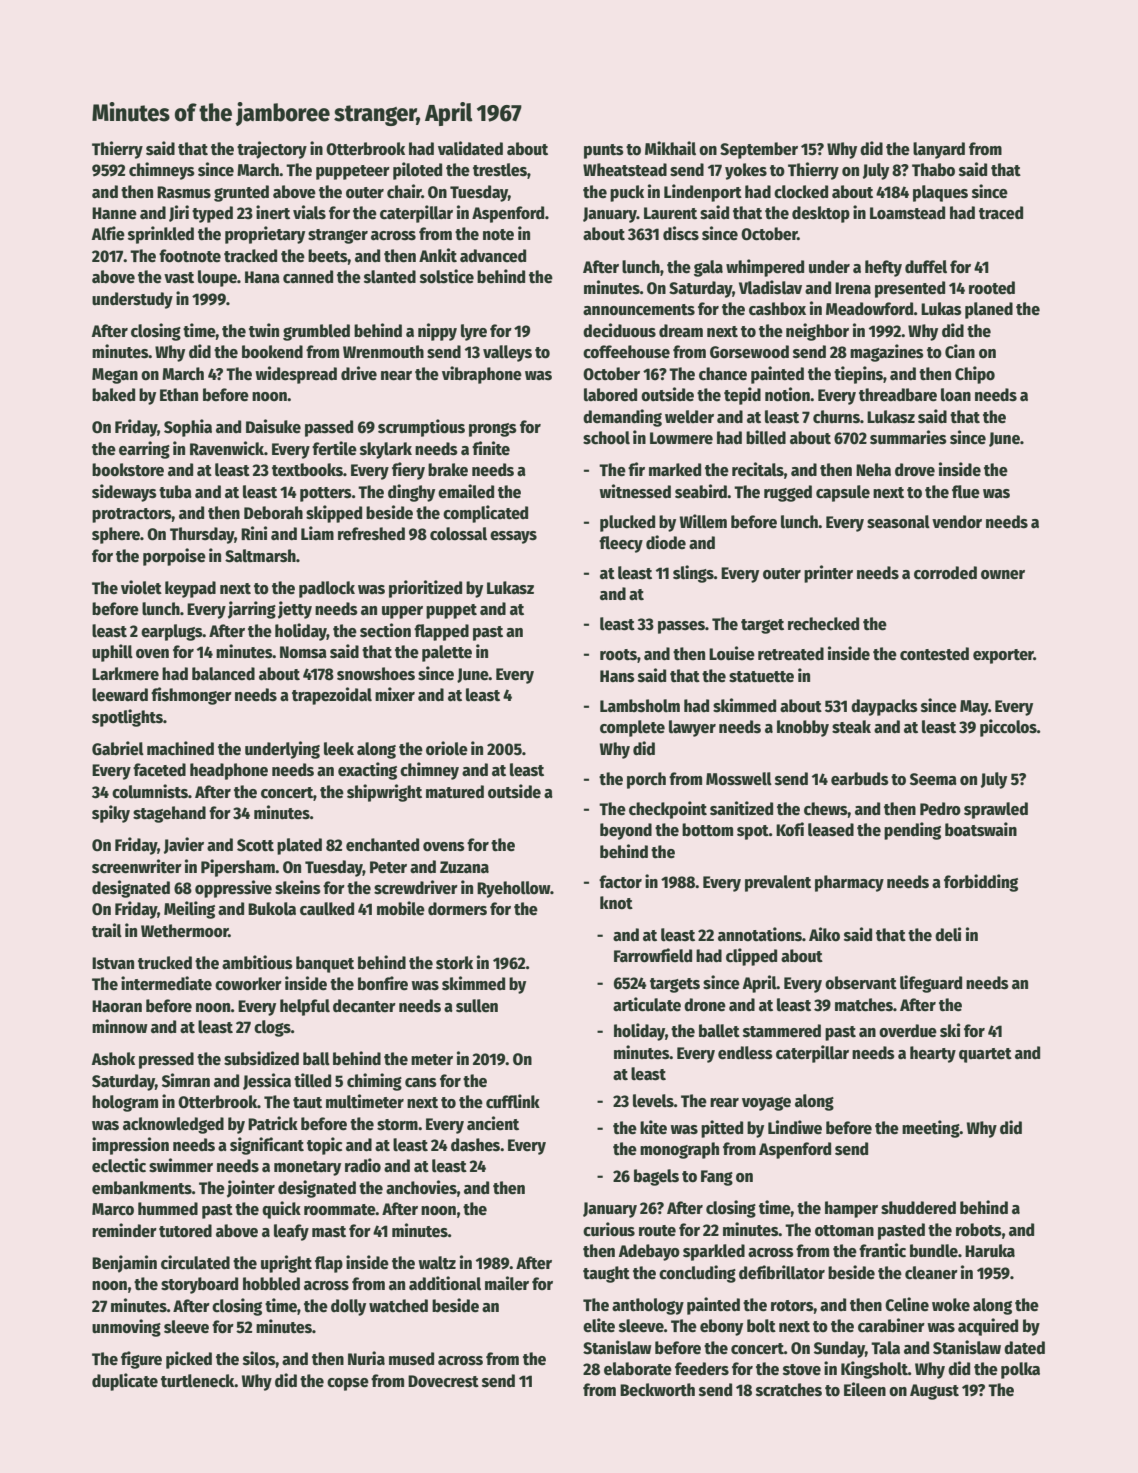  What do you see at coordinates (179, 278) in the document?
I see `vast` at bounding box center [179, 278].
